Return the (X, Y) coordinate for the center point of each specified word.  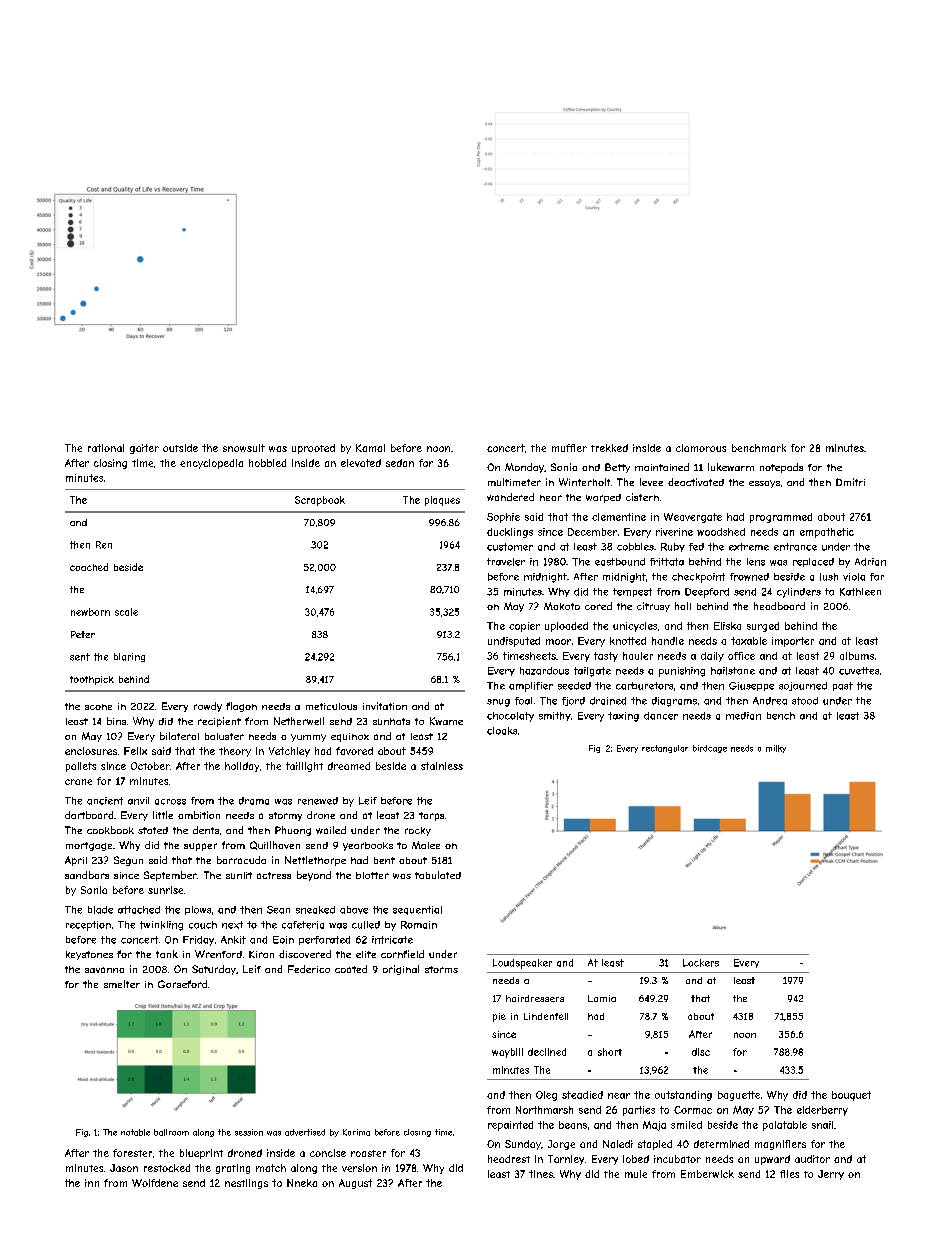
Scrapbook (320, 501)
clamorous (701, 448)
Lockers (701, 963)
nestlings (246, 1184)
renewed (318, 801)
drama (254, 801)
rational (106, 448)
